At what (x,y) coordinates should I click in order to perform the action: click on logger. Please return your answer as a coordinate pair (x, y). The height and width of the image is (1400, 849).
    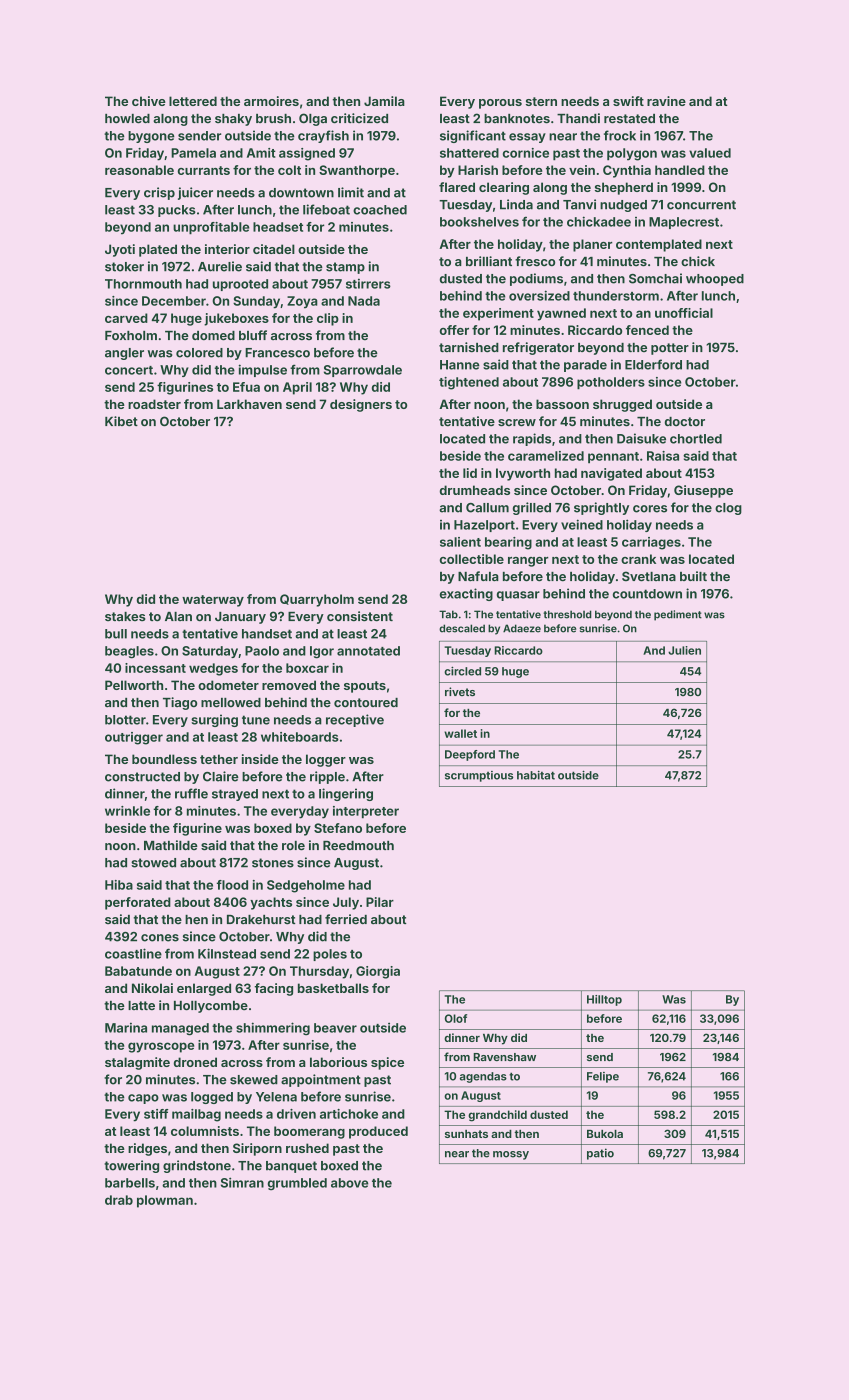
    Looking at the image, I should click on (326, 760).
